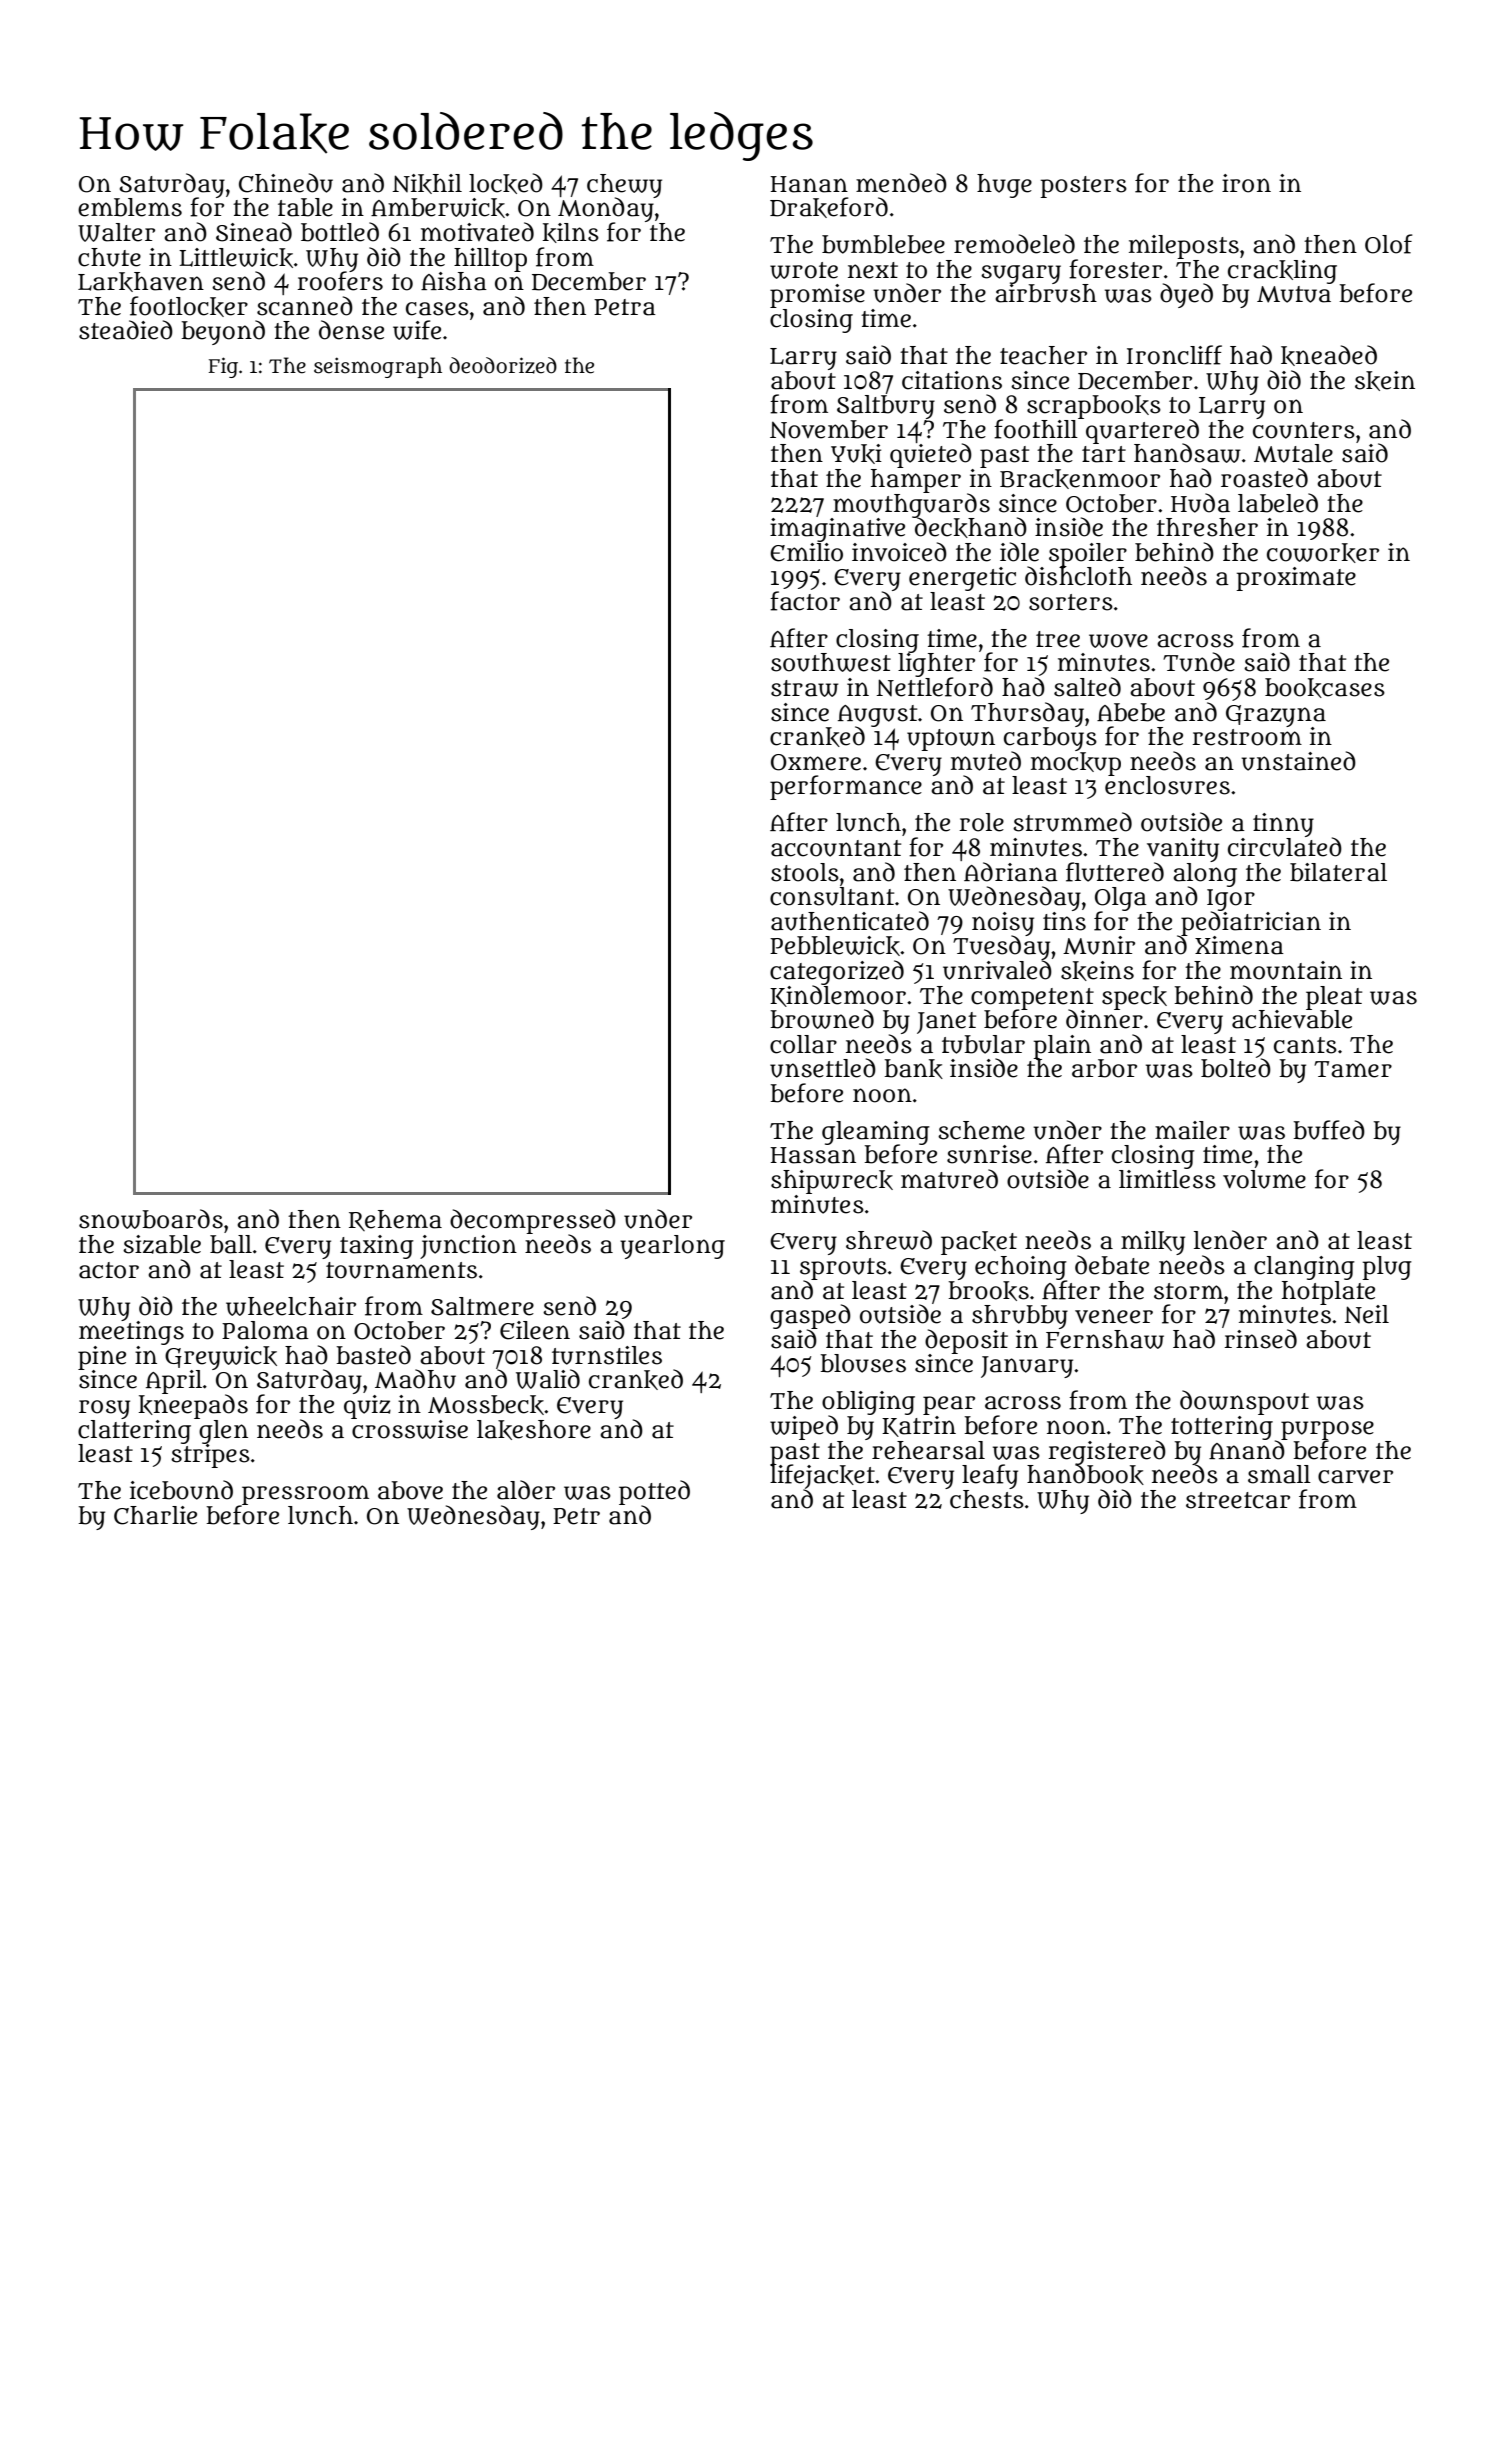  I want to click on Drakeford, so click(829, 207).
